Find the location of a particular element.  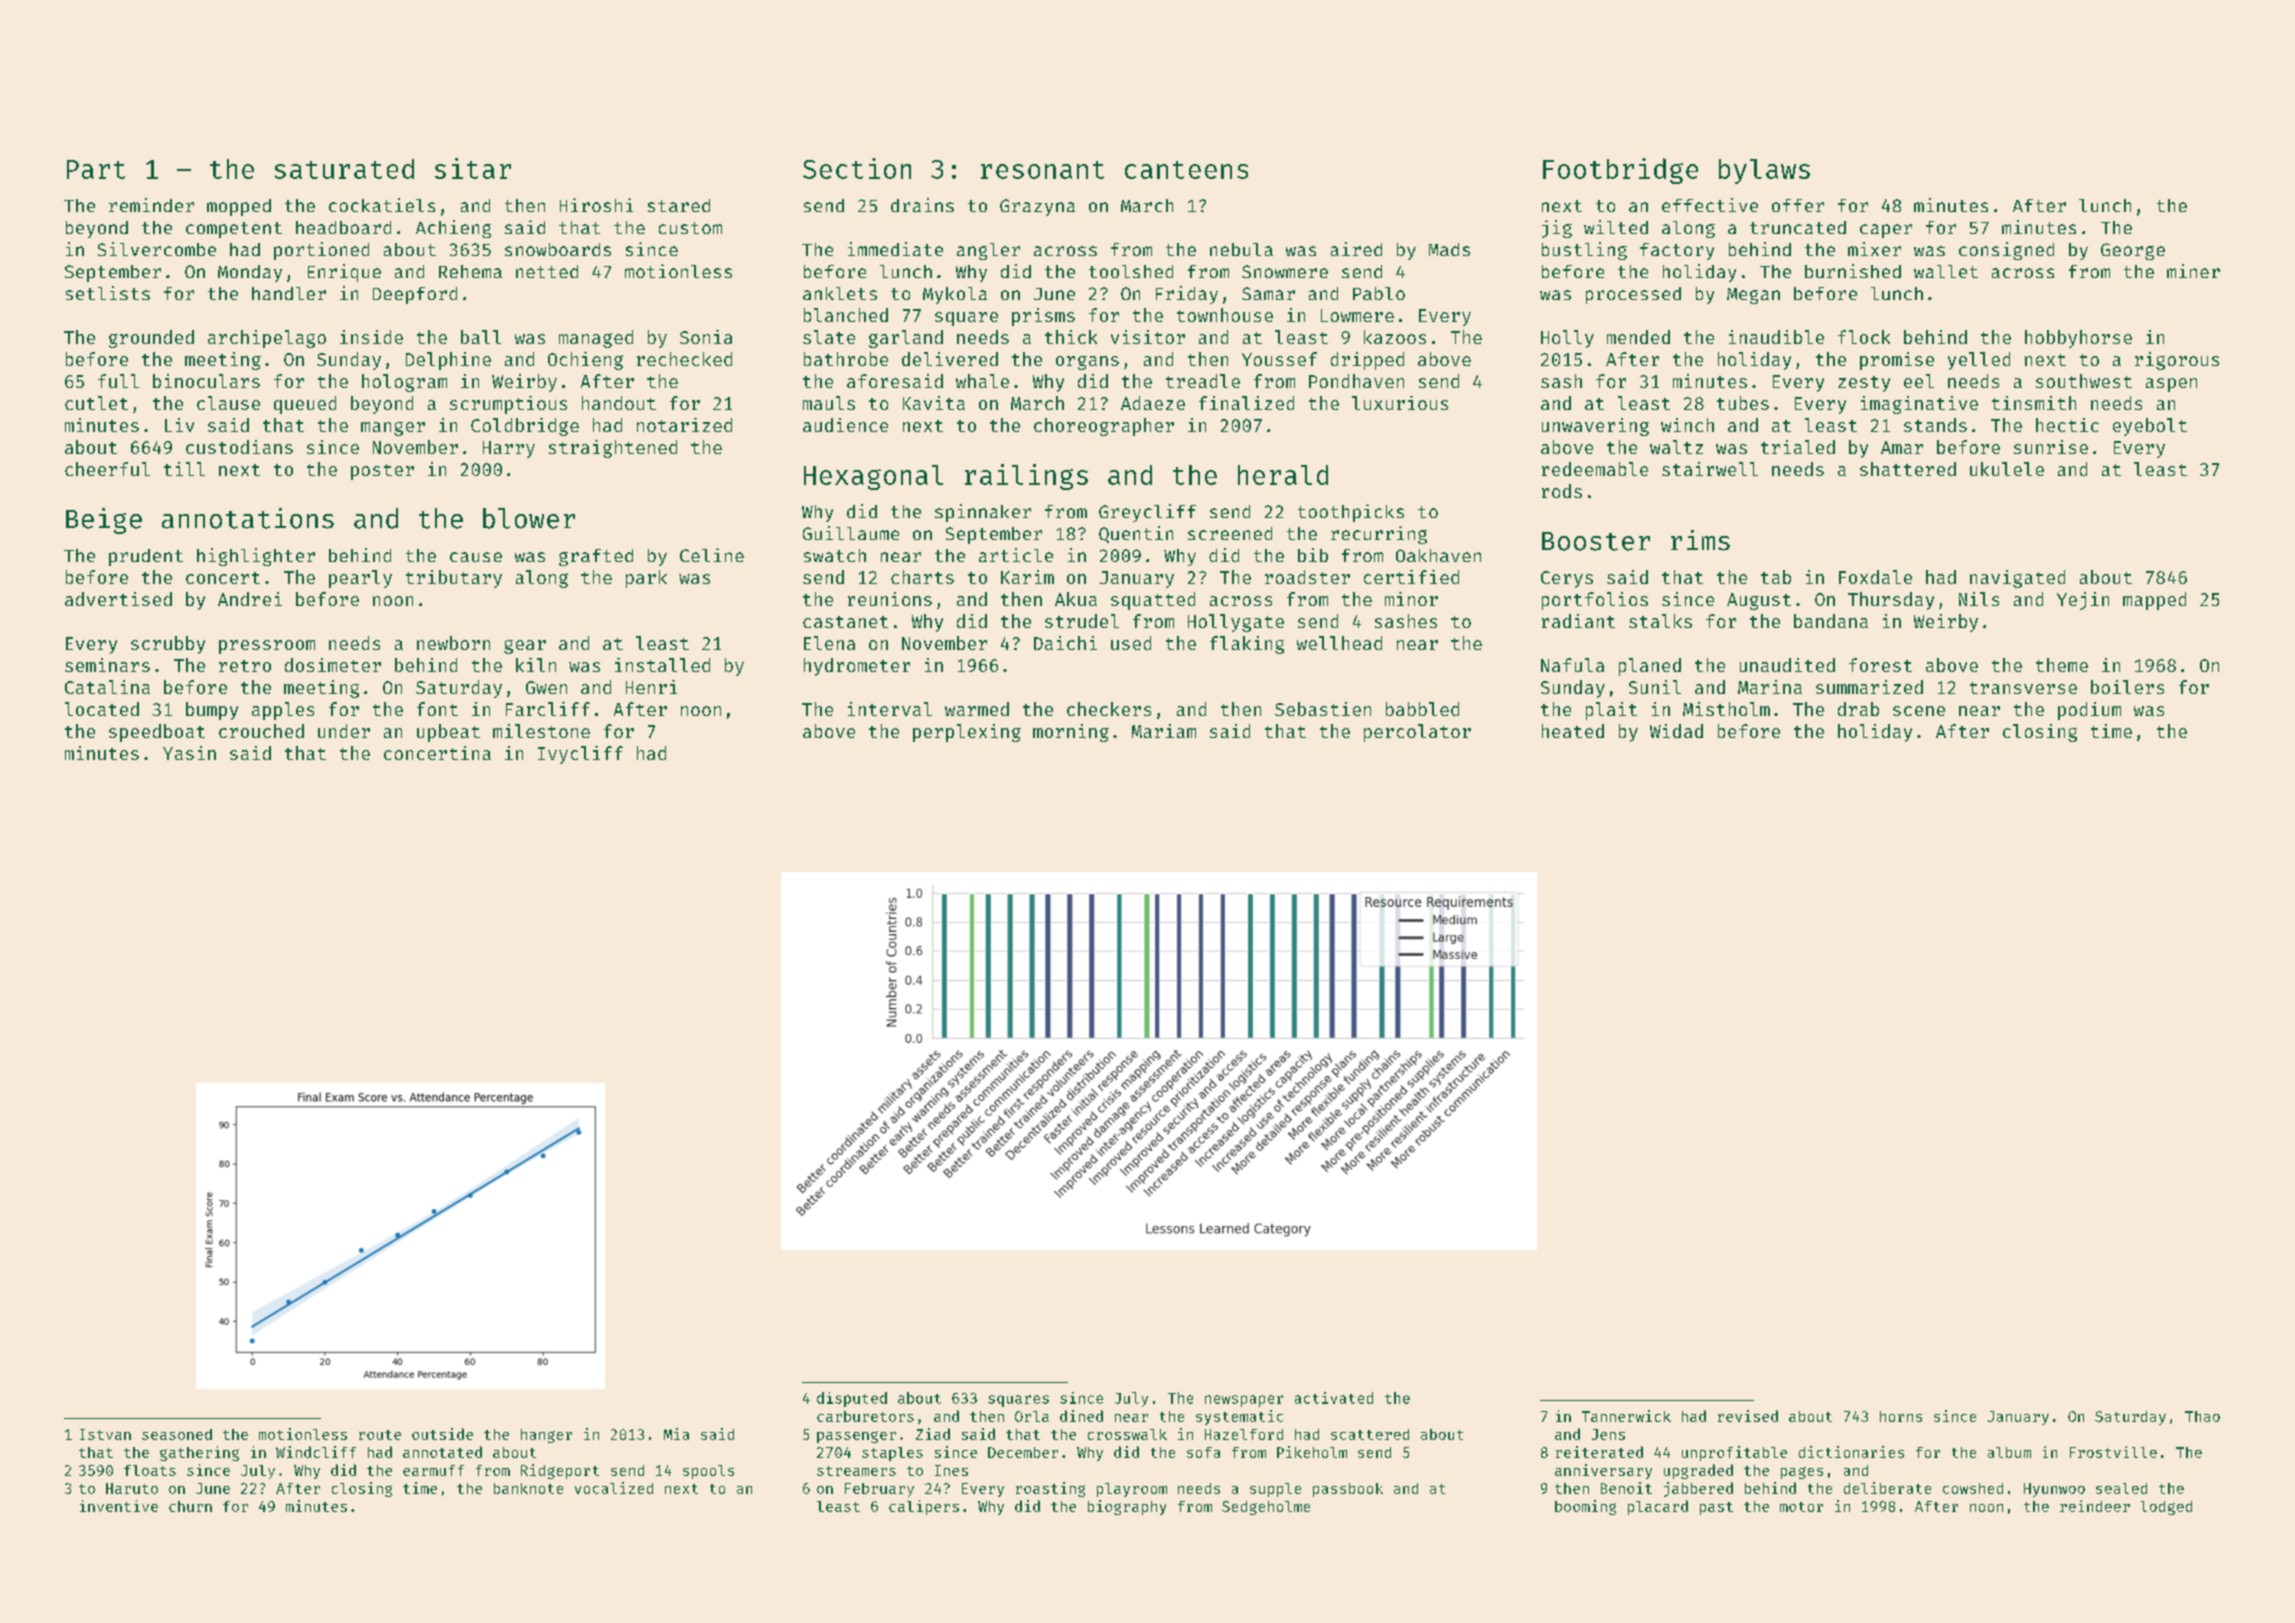

horns is located at coordinates (1901, 1416).
